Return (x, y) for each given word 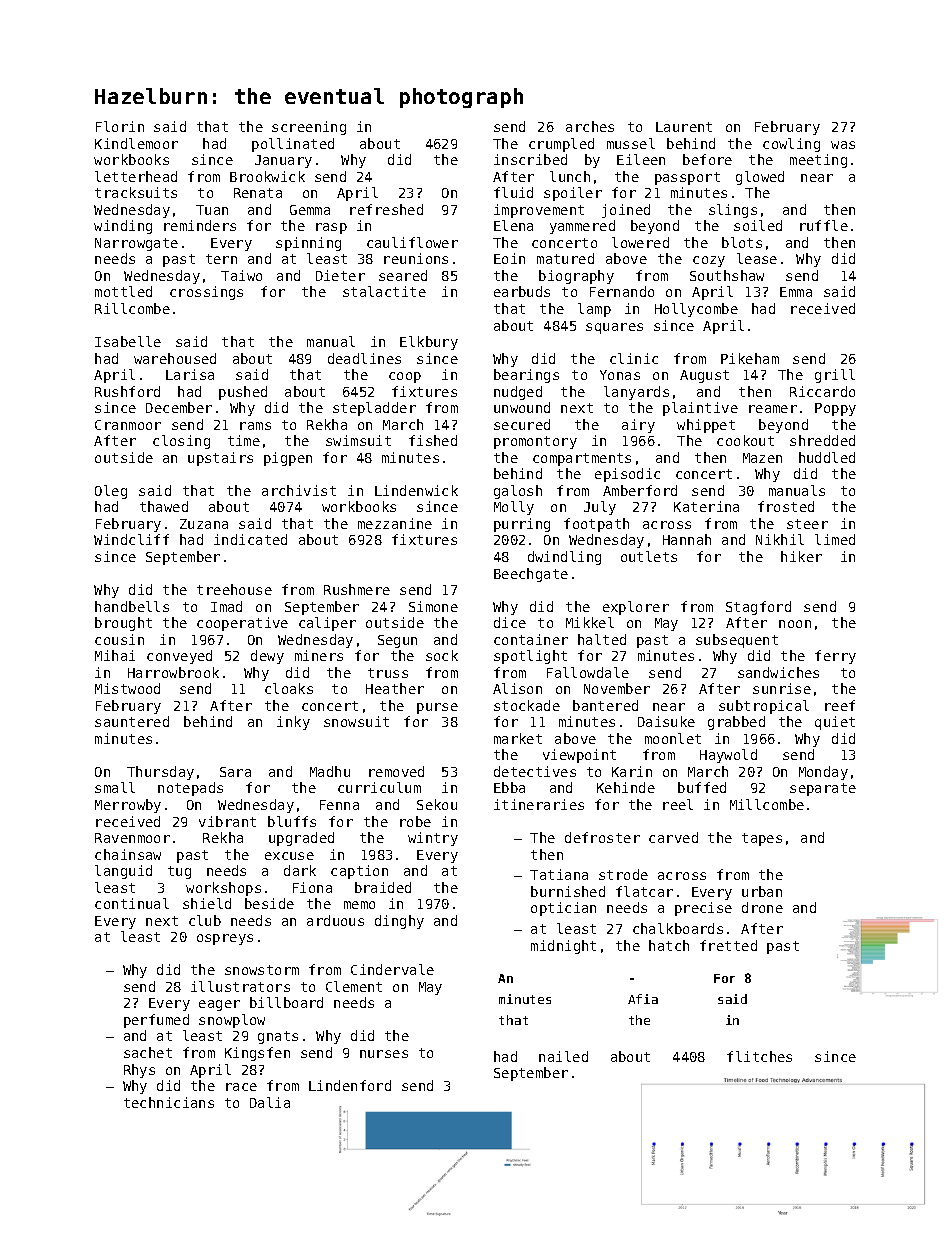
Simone (433, 606)
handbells (132, 606)
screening (309, 128)
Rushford (127, 391)
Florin (120, 126)
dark (300, 870)
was (843, 145)
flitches (759, 1056)
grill (835, 376)
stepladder (374, 409)
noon (795, 624)
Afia (643, 999)
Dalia (270, 1102)
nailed (563, 1056)
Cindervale (392, 969)
